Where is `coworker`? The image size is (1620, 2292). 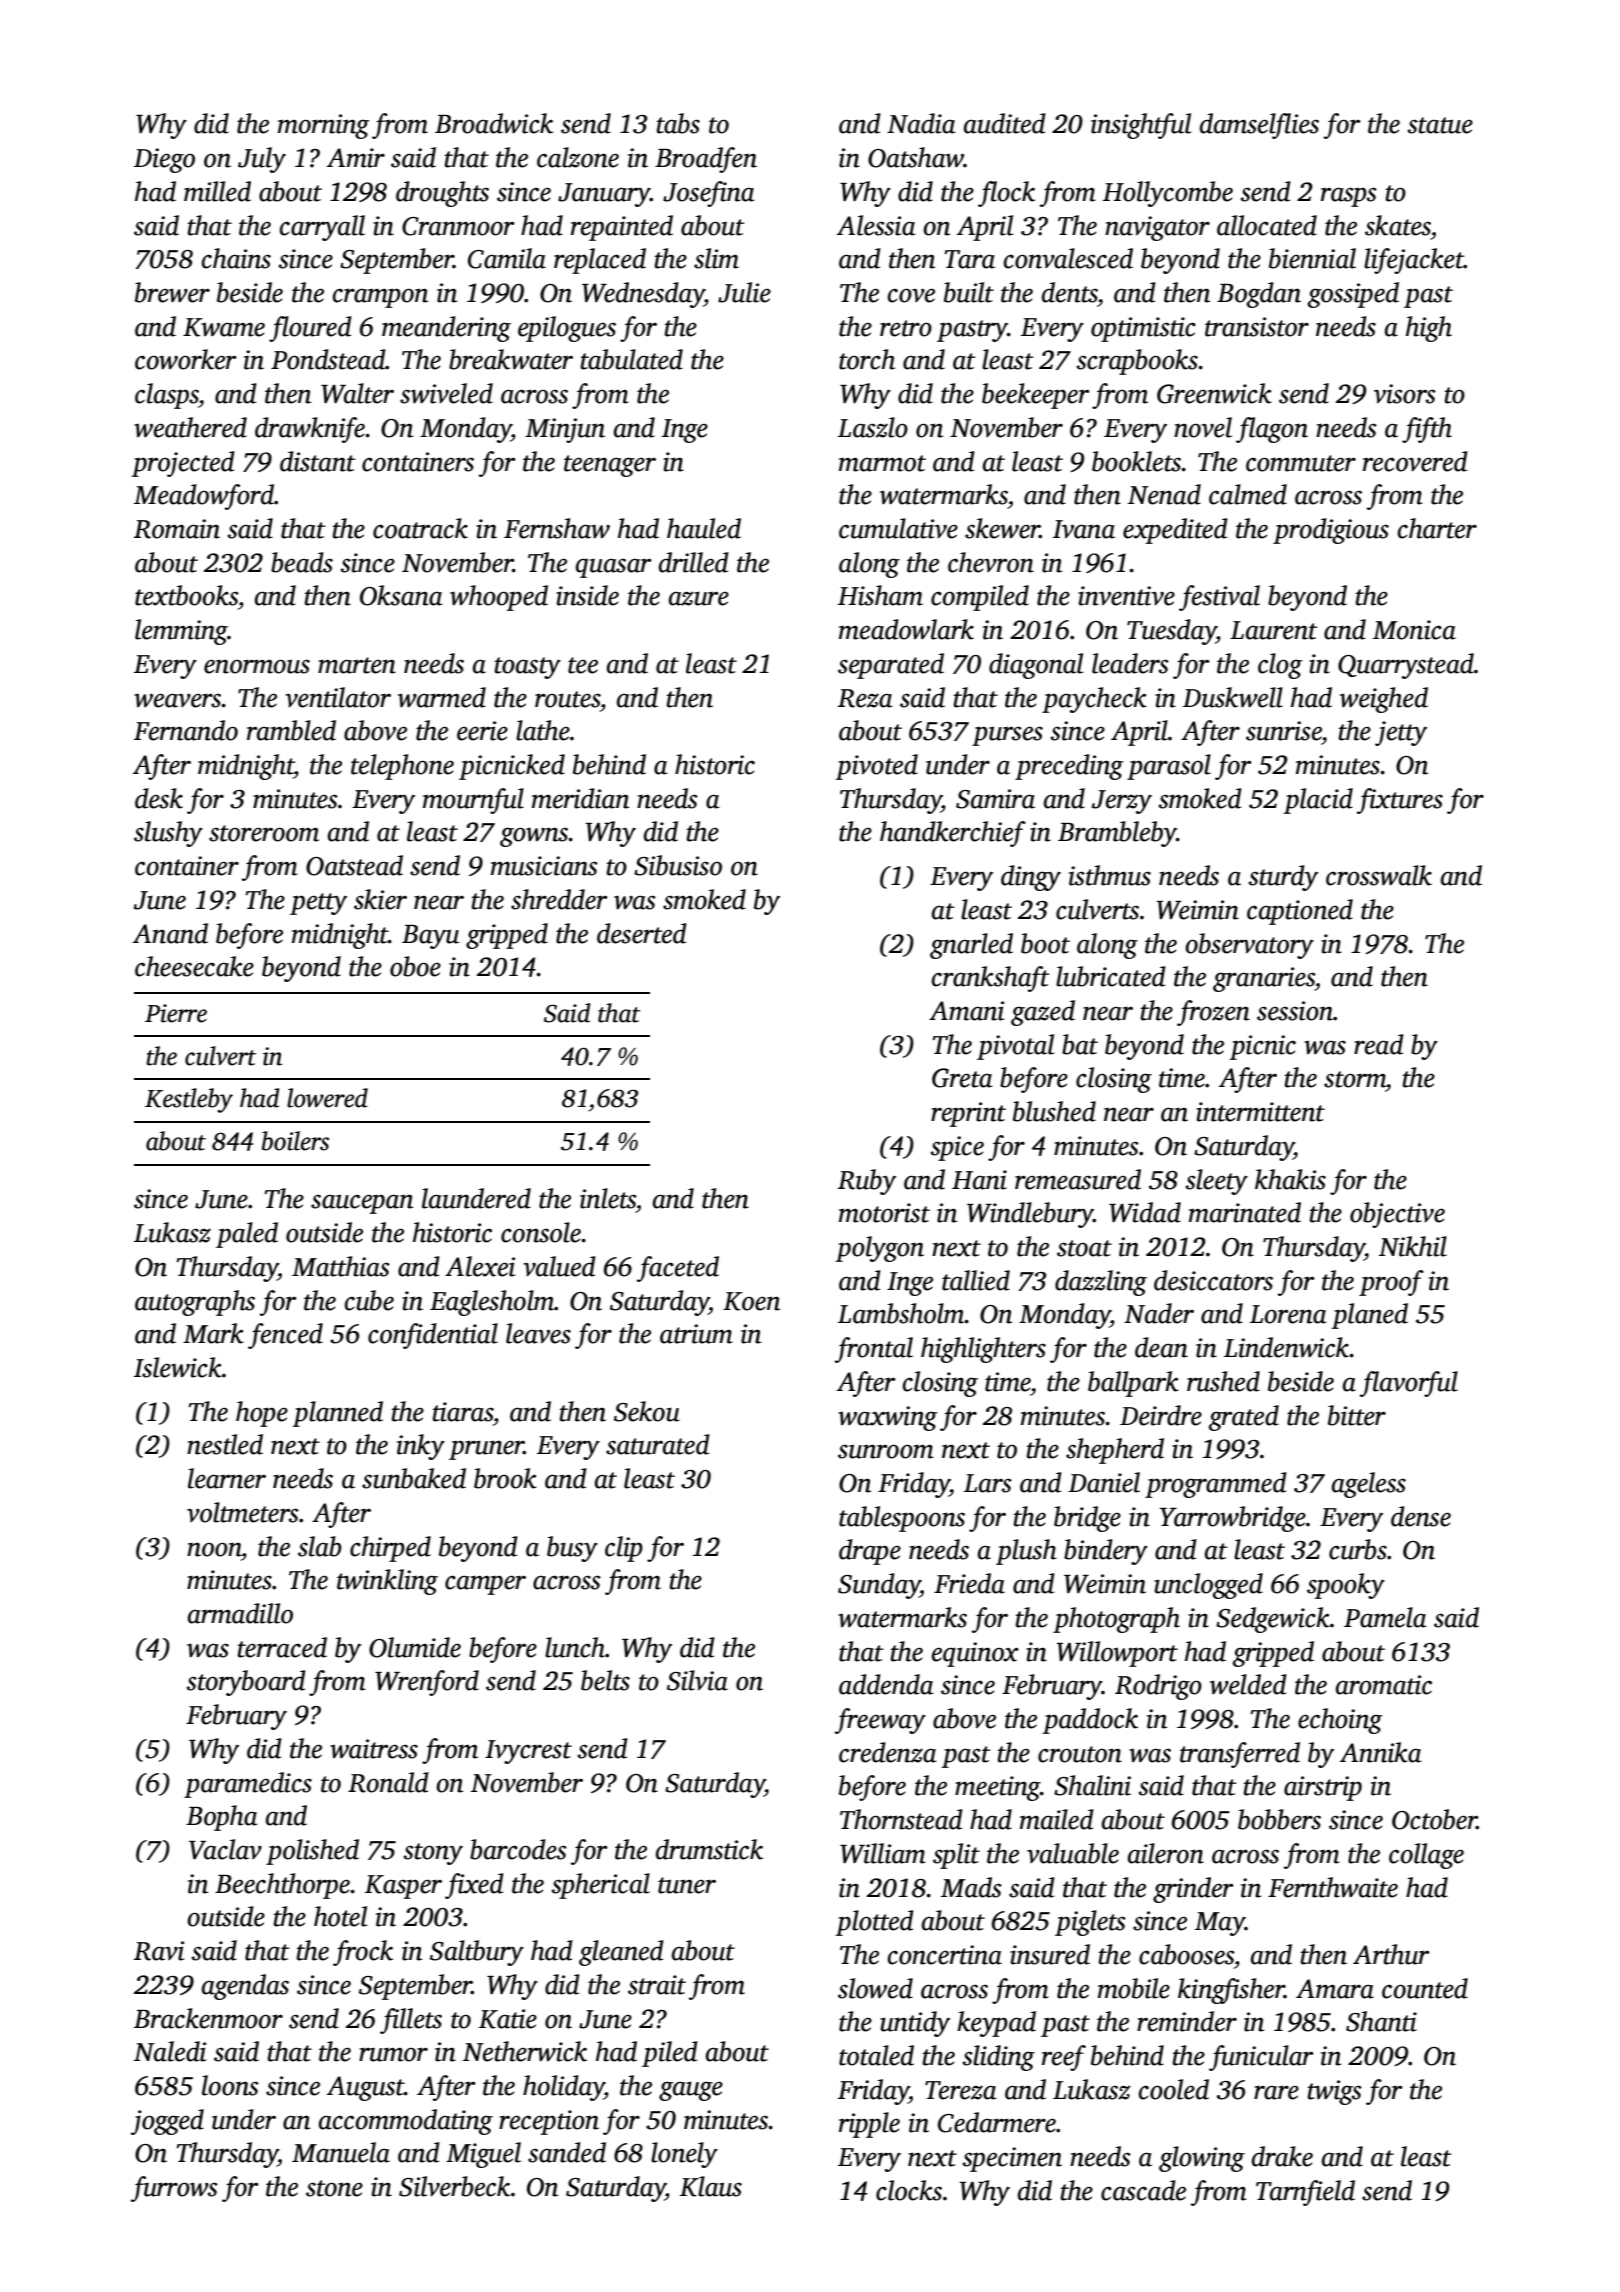 coworker is located at coordinates (186, 359).
